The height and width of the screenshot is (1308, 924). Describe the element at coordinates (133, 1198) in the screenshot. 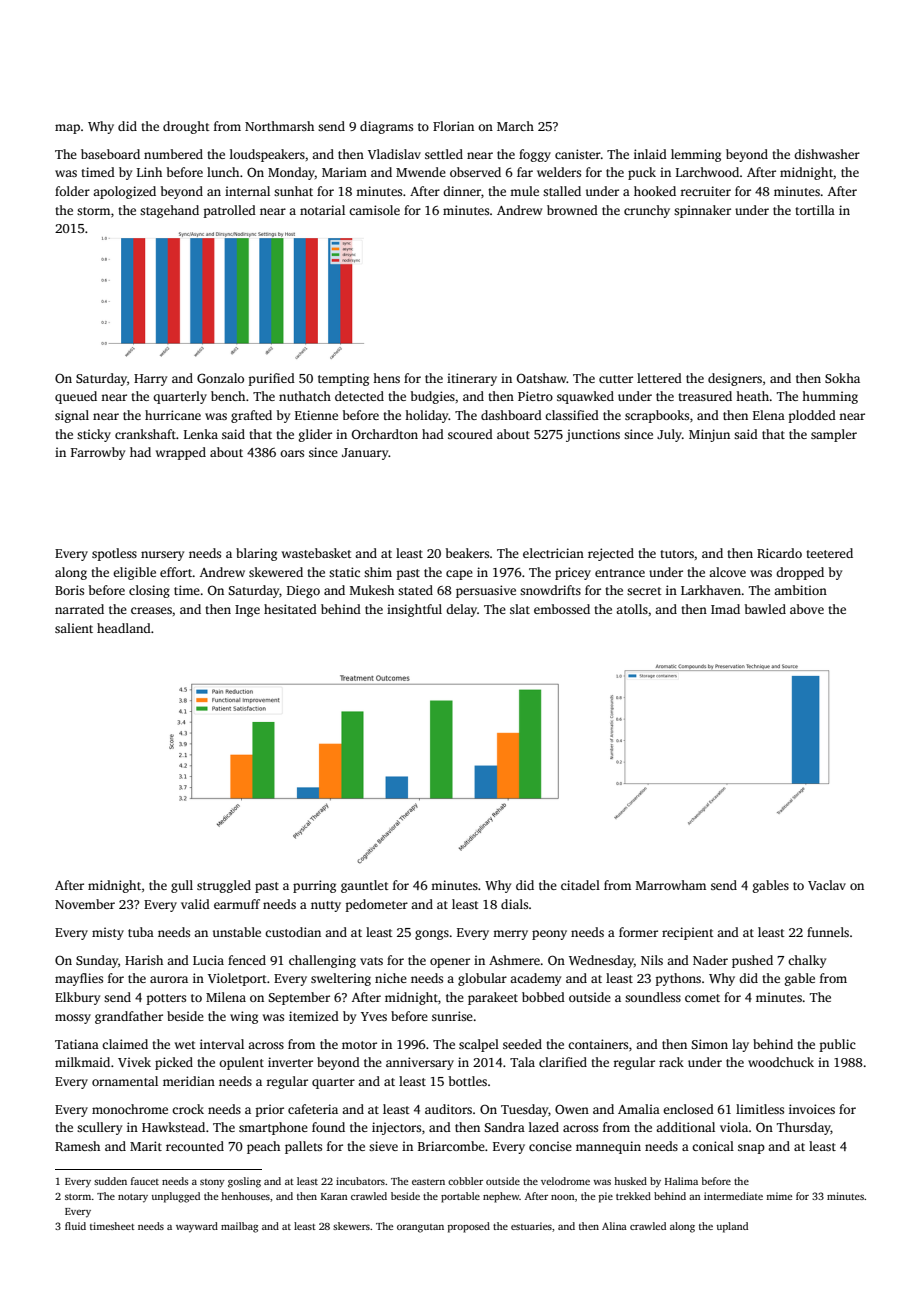

I see `notary` at that location.
